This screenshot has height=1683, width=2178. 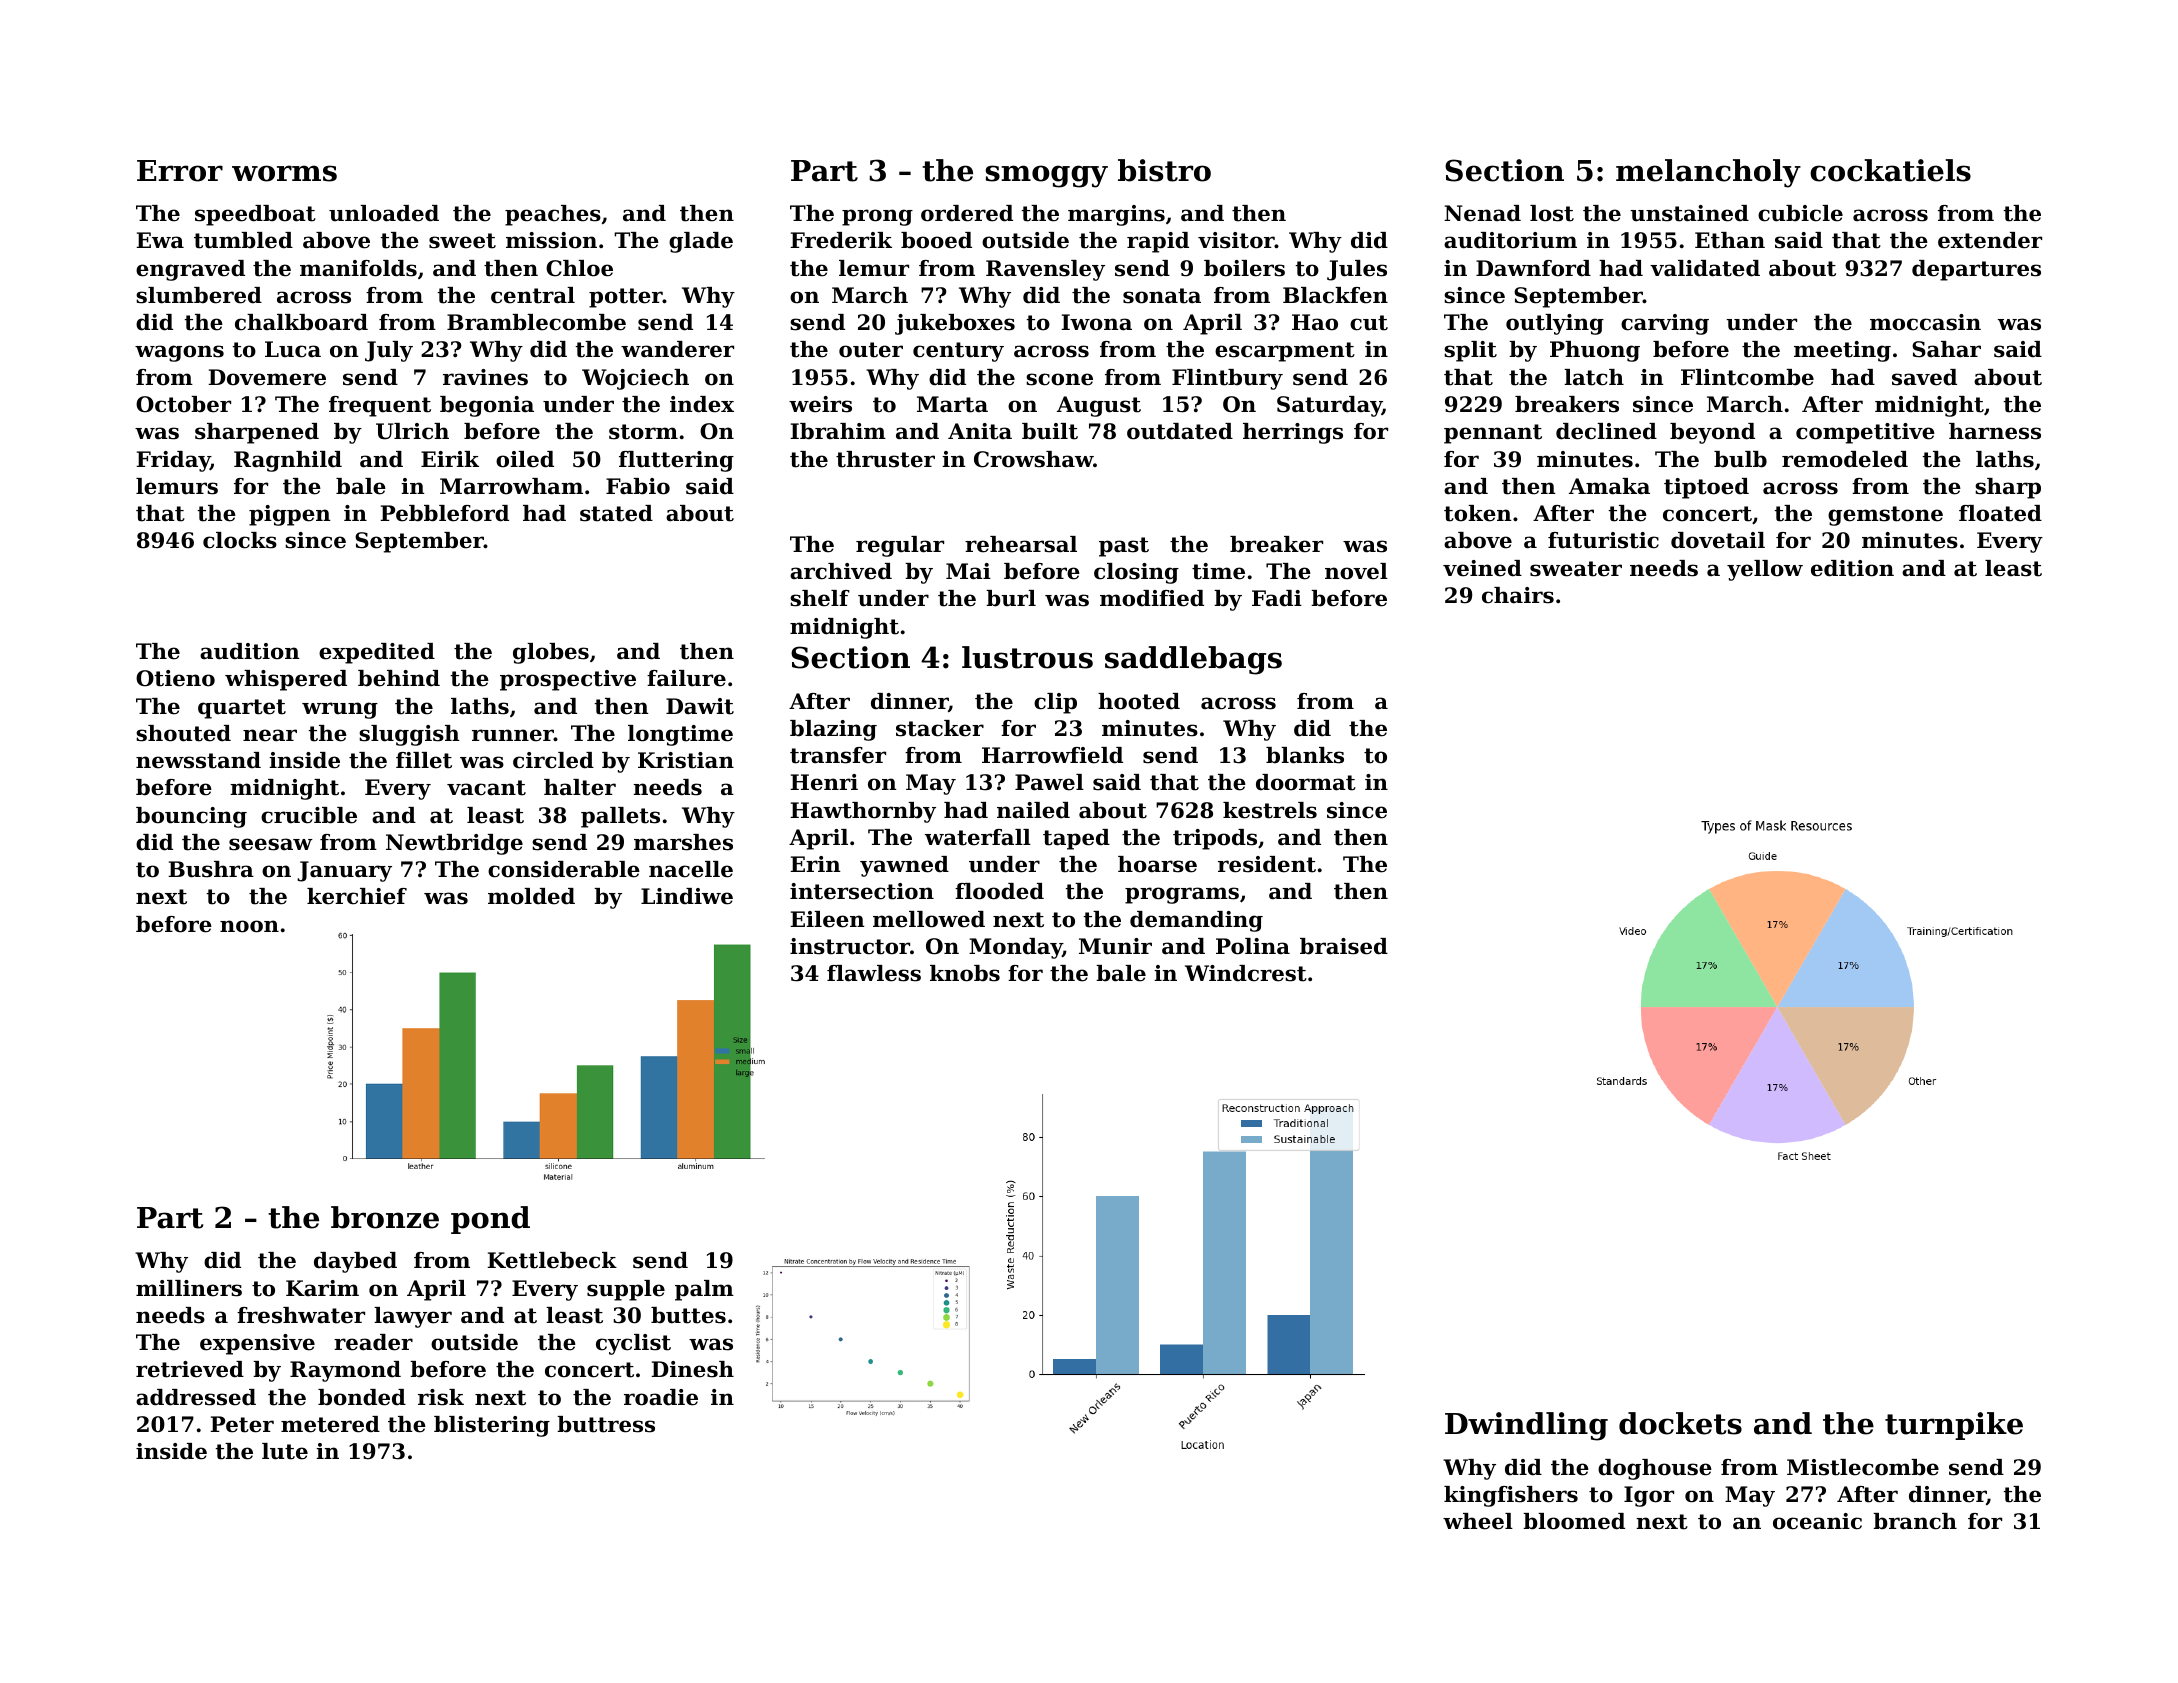 I want to click on Karim, so click(x=322, y=1288).
